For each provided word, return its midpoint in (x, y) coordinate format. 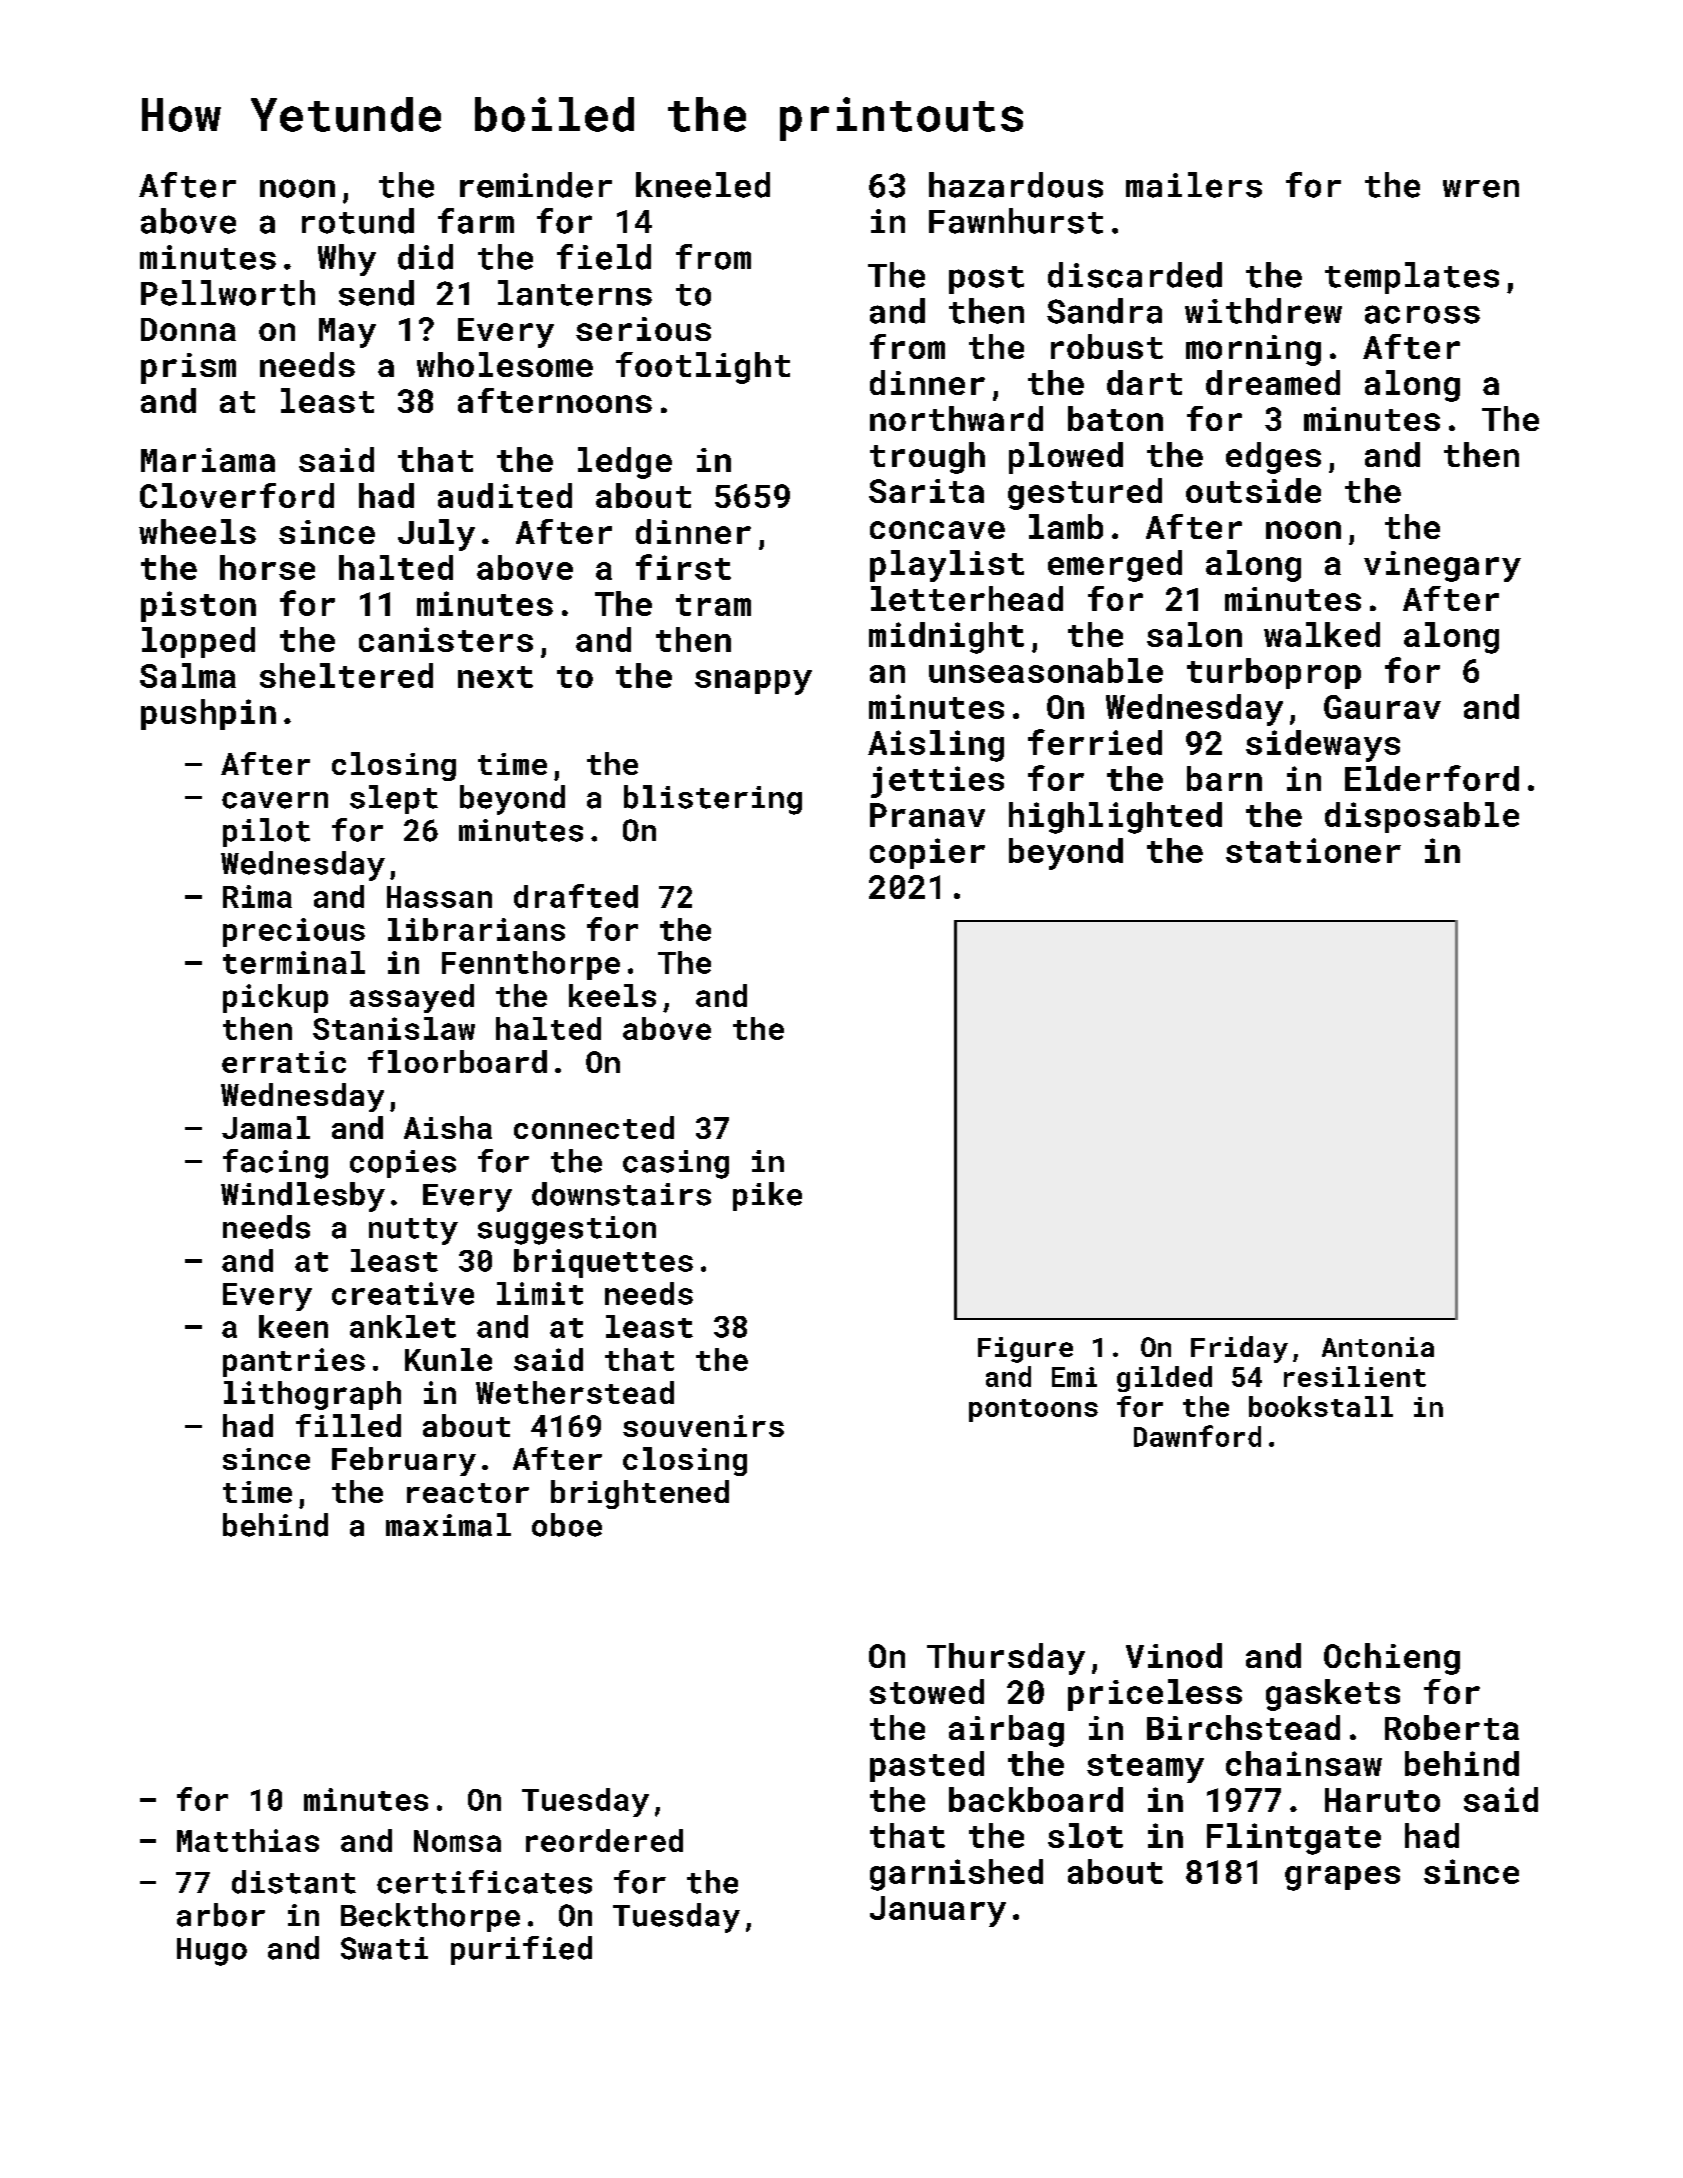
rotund (358, 221)
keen (293, 1326)
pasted (927, 1766)
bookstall (1321, 1406)
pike (767, 1196)
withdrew (1263, 311)
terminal (294, 962)
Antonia (1378, 1347)
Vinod (1174, 1655)
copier (927, 853)
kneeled (703, 185)
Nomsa (457, 1841)
